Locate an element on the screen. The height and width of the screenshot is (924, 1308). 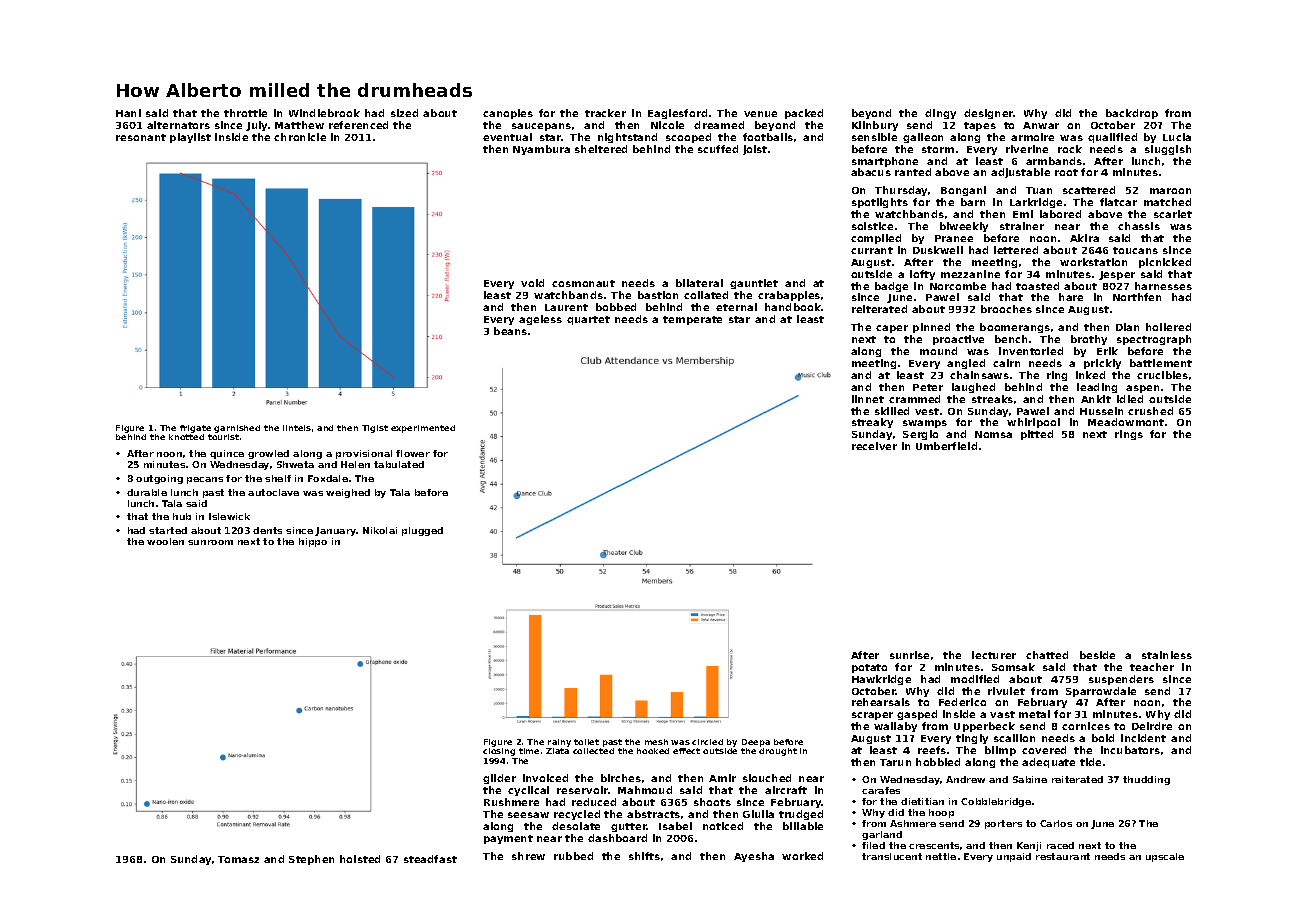
tabulated is located at coordinates (399, 464).
